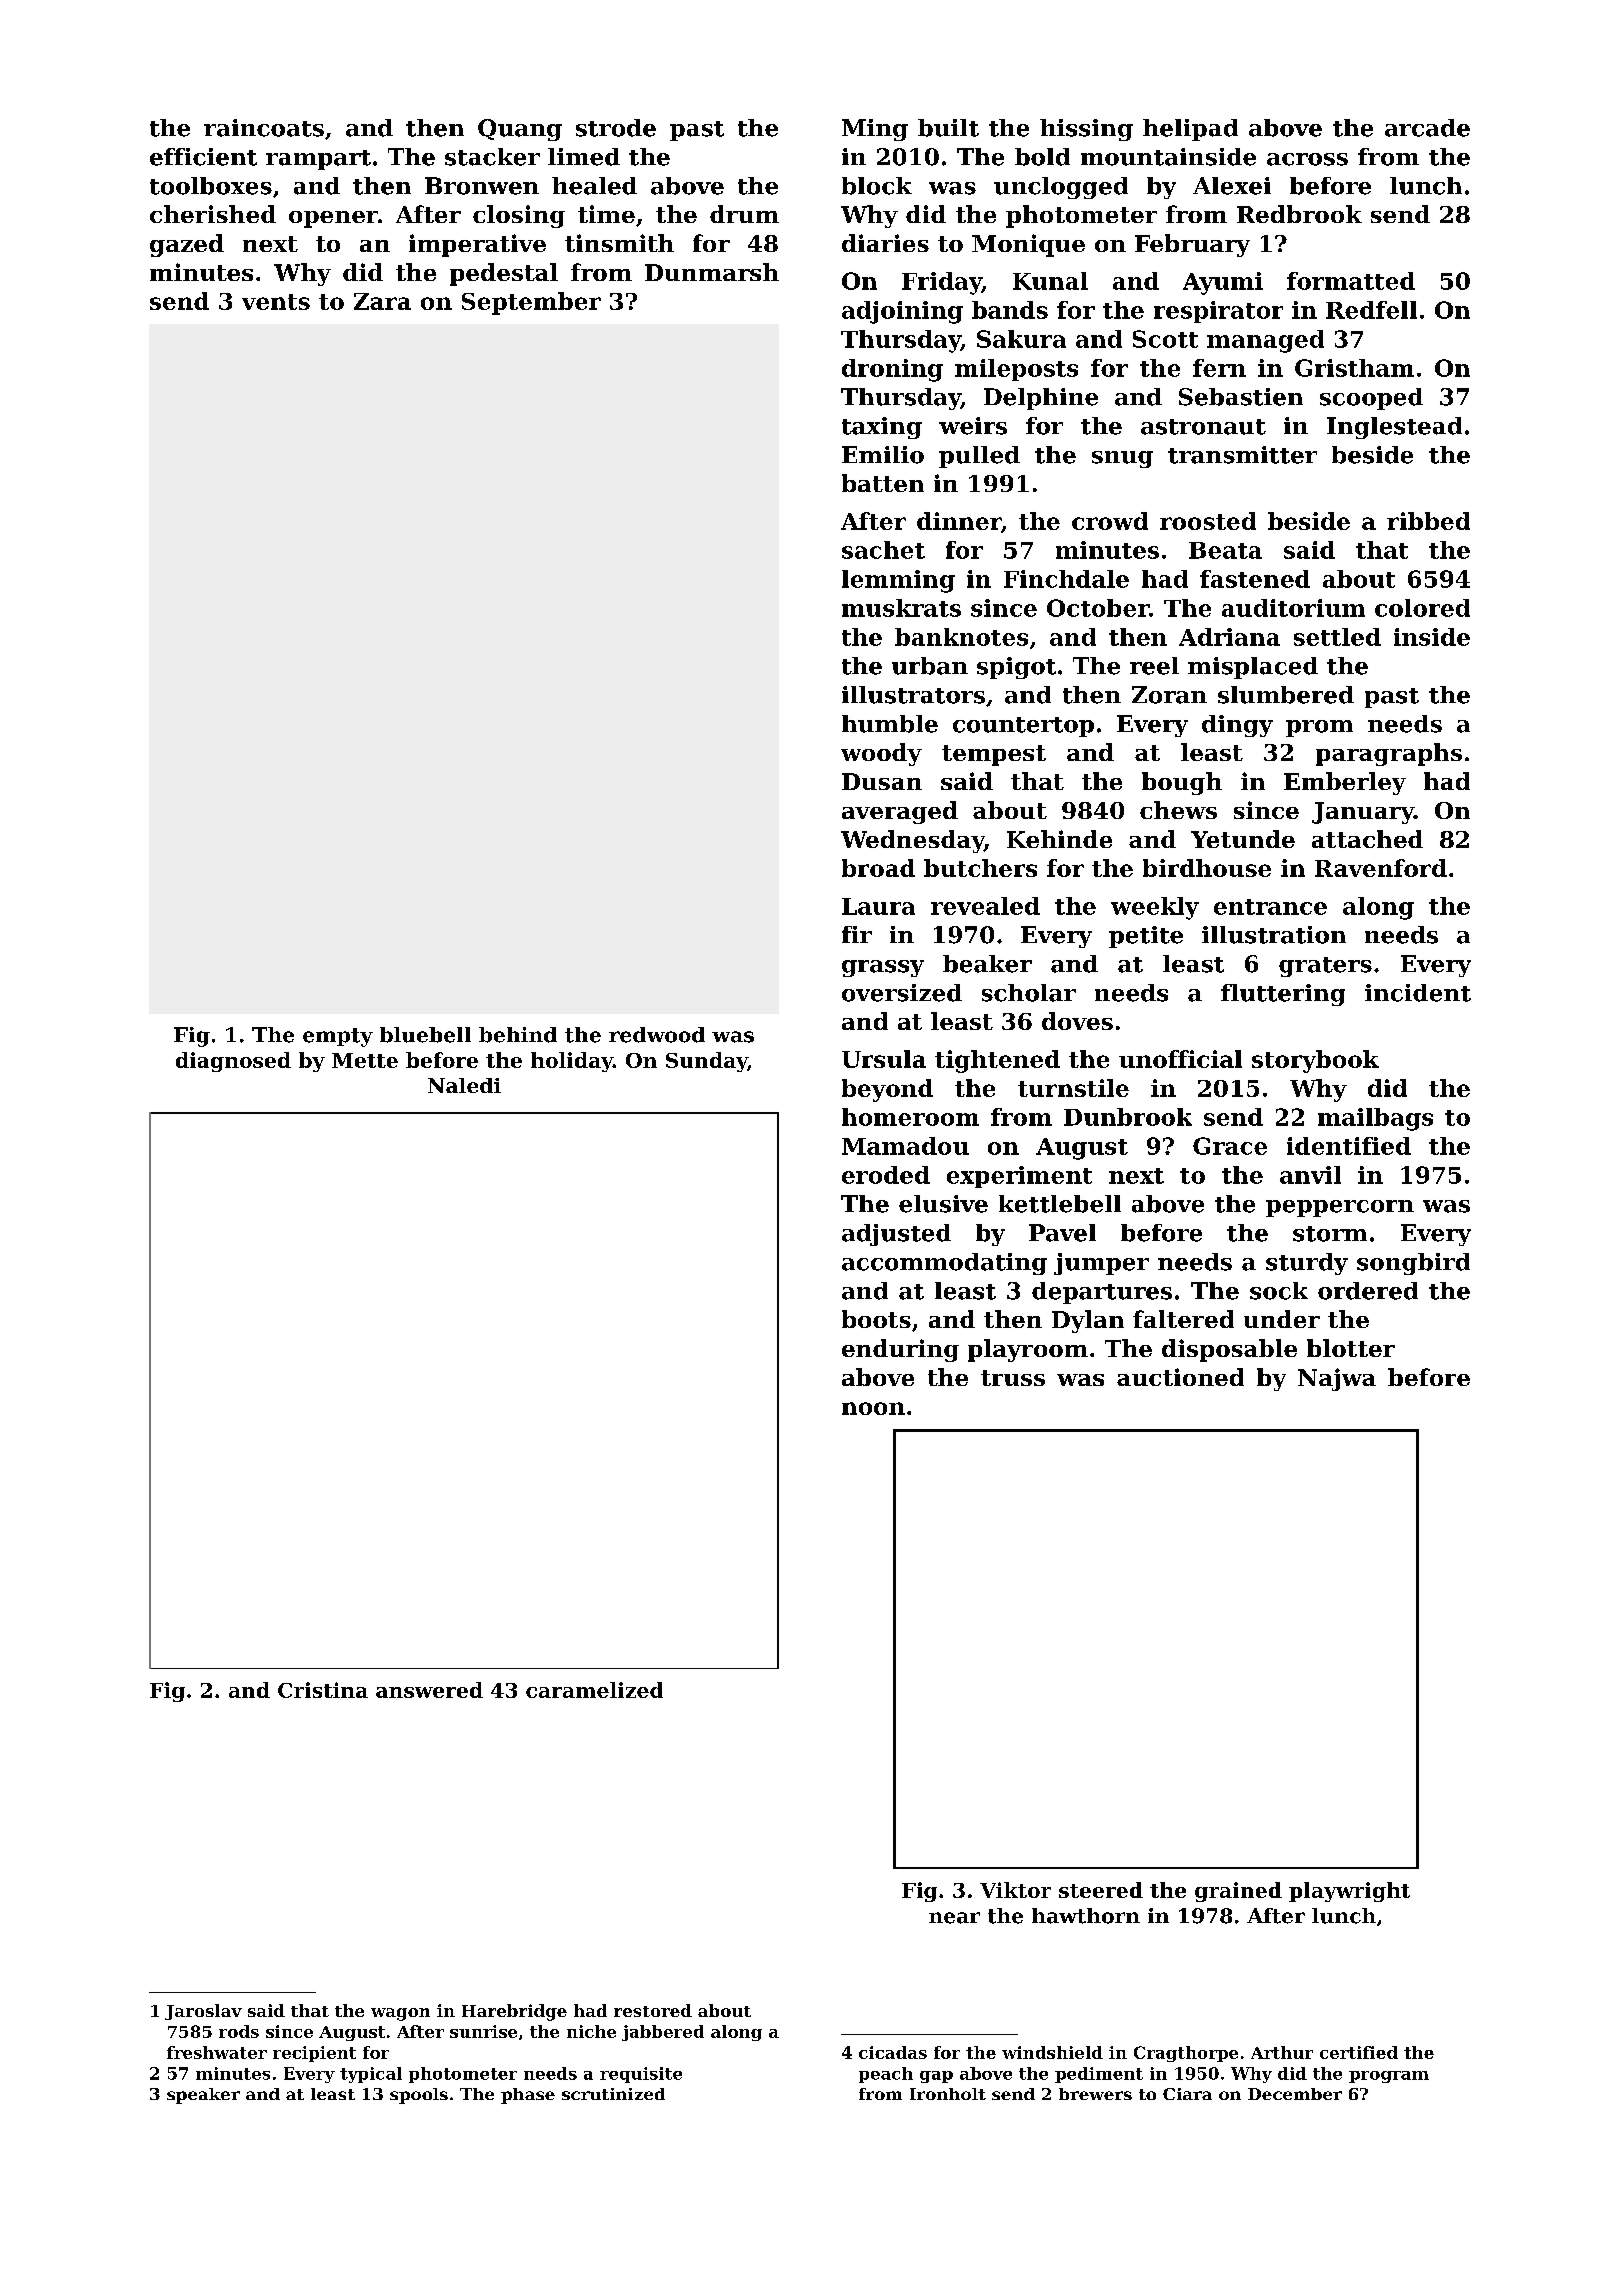 This screenshot has height=2292, width=1620. What do you see at coordinates (948, 2094) in the screenshot?
I see `Ironholt` at bounding box center [948, 2094].
